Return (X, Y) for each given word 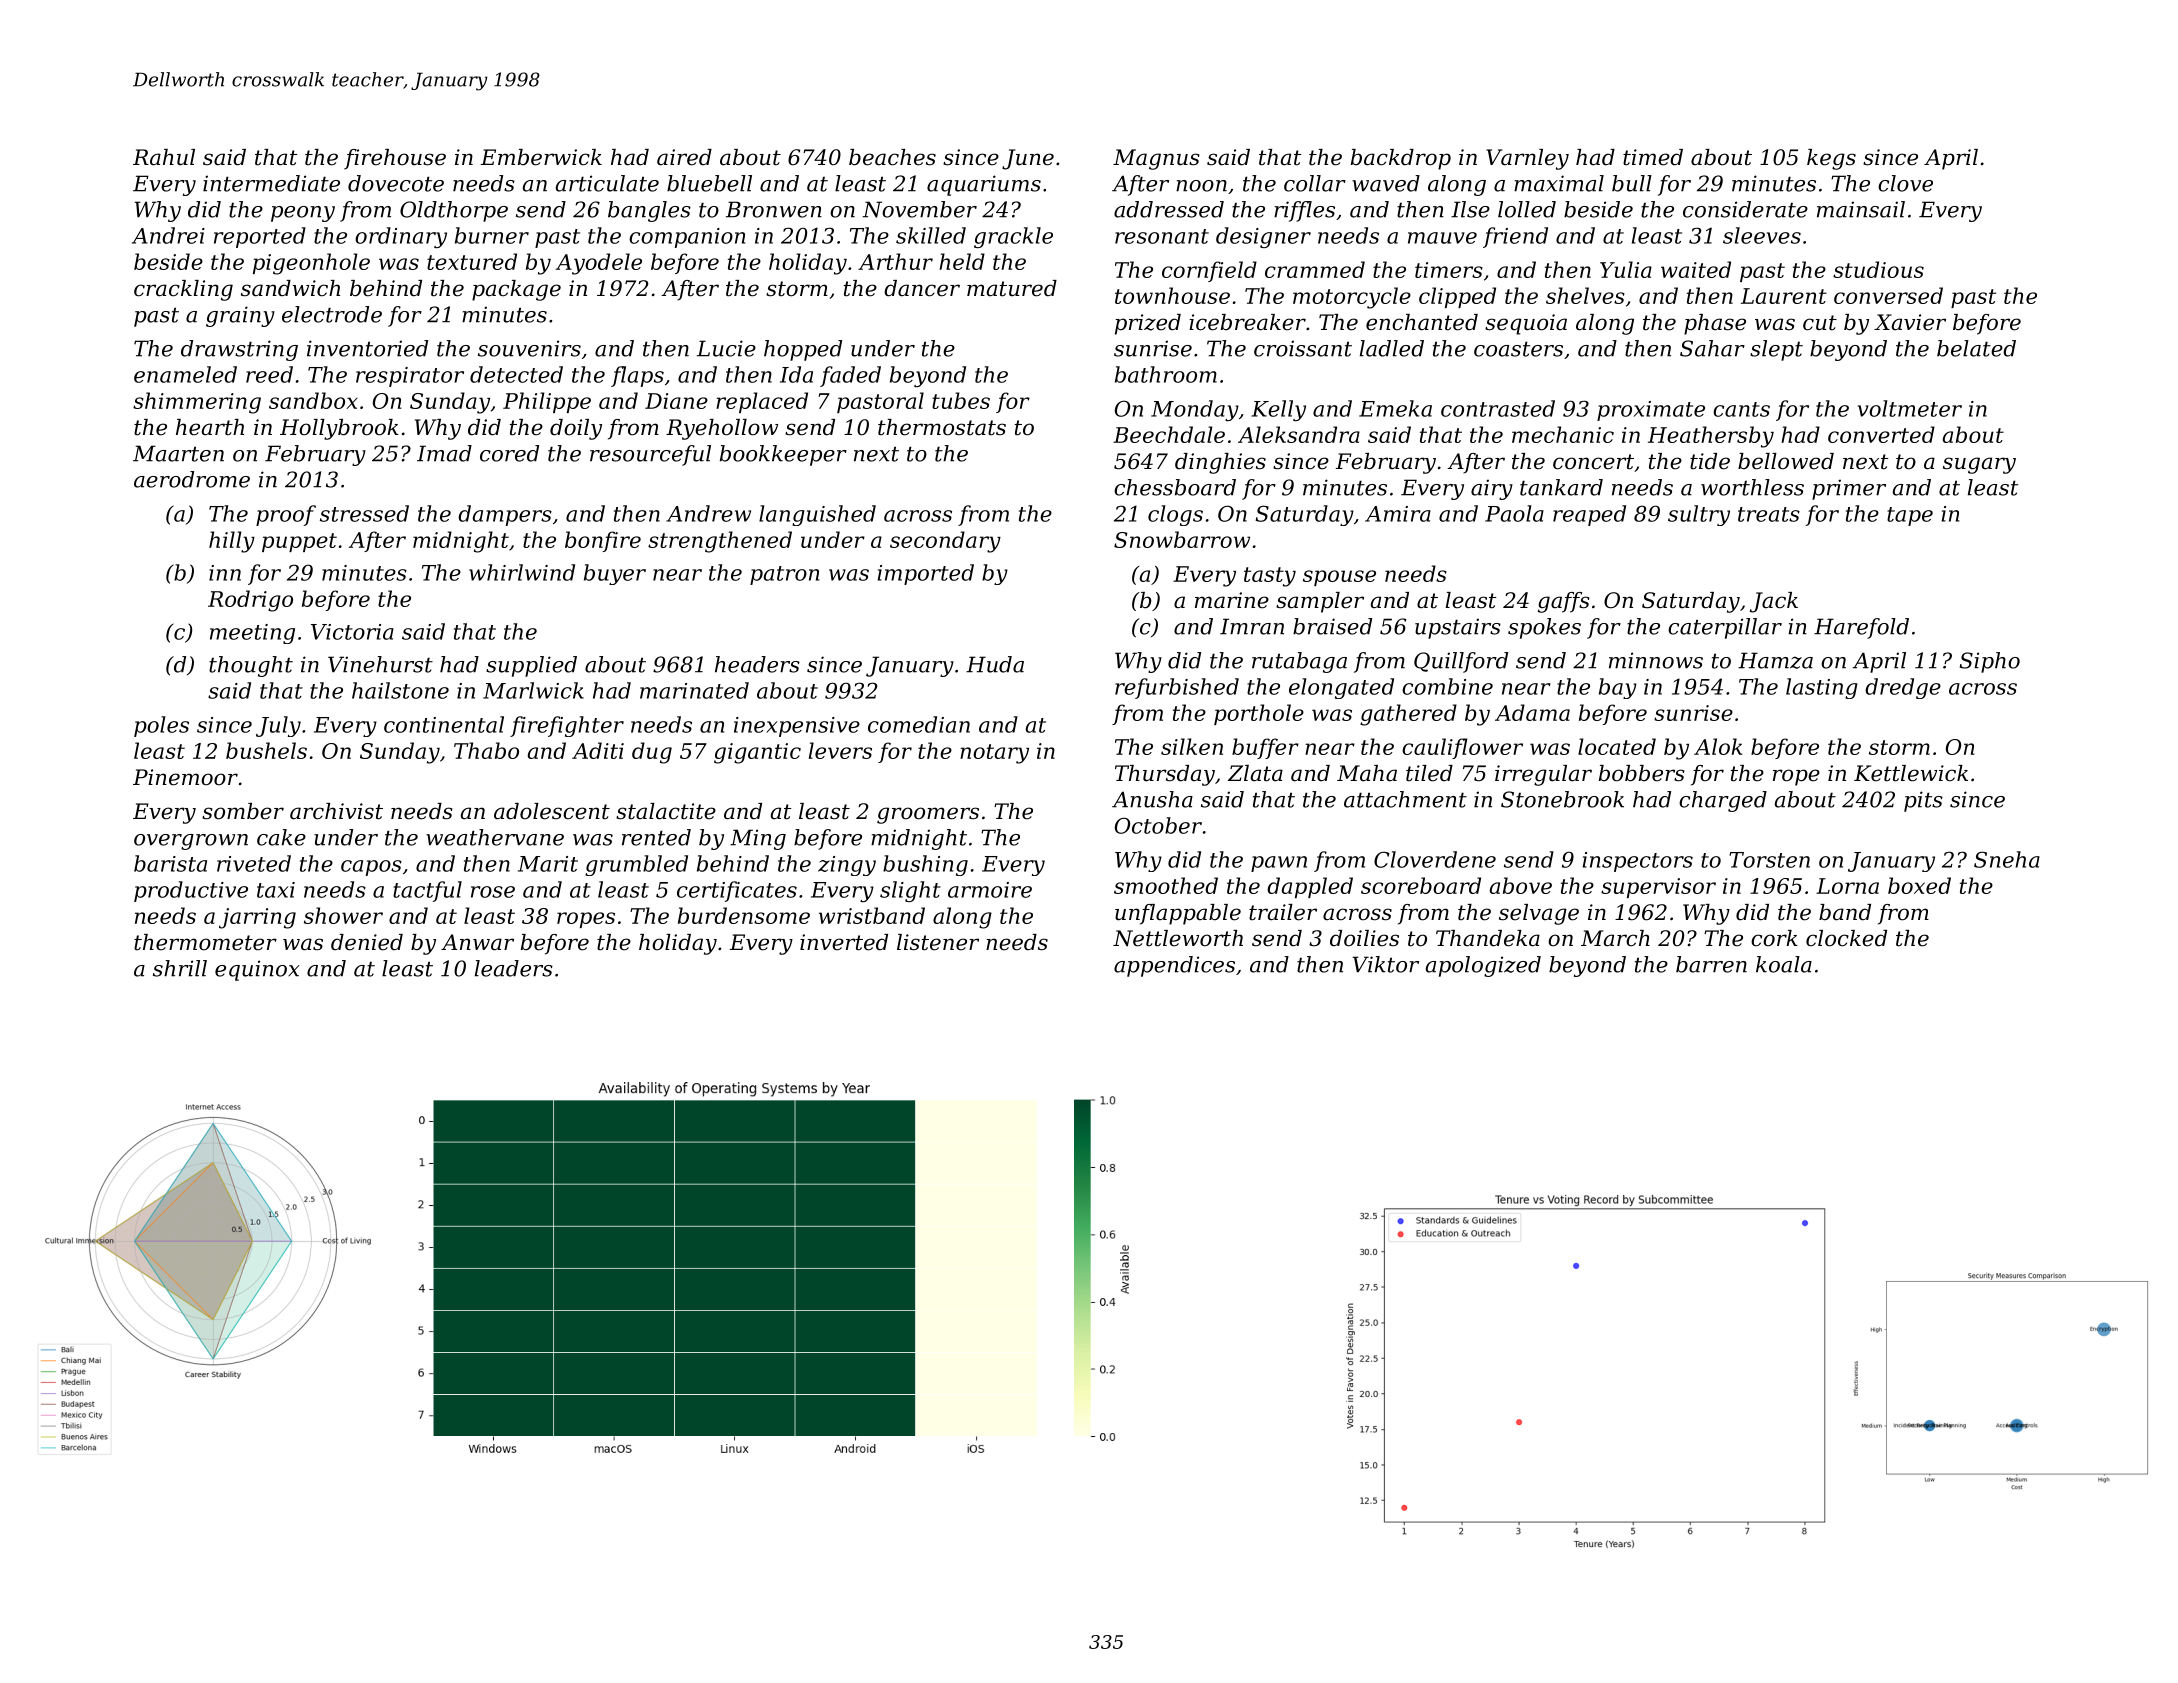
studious (1878, 269)
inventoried (367, 348)
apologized (1483, 966)
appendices (1174, 966)
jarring (257, 918)
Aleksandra (1299, 434)
